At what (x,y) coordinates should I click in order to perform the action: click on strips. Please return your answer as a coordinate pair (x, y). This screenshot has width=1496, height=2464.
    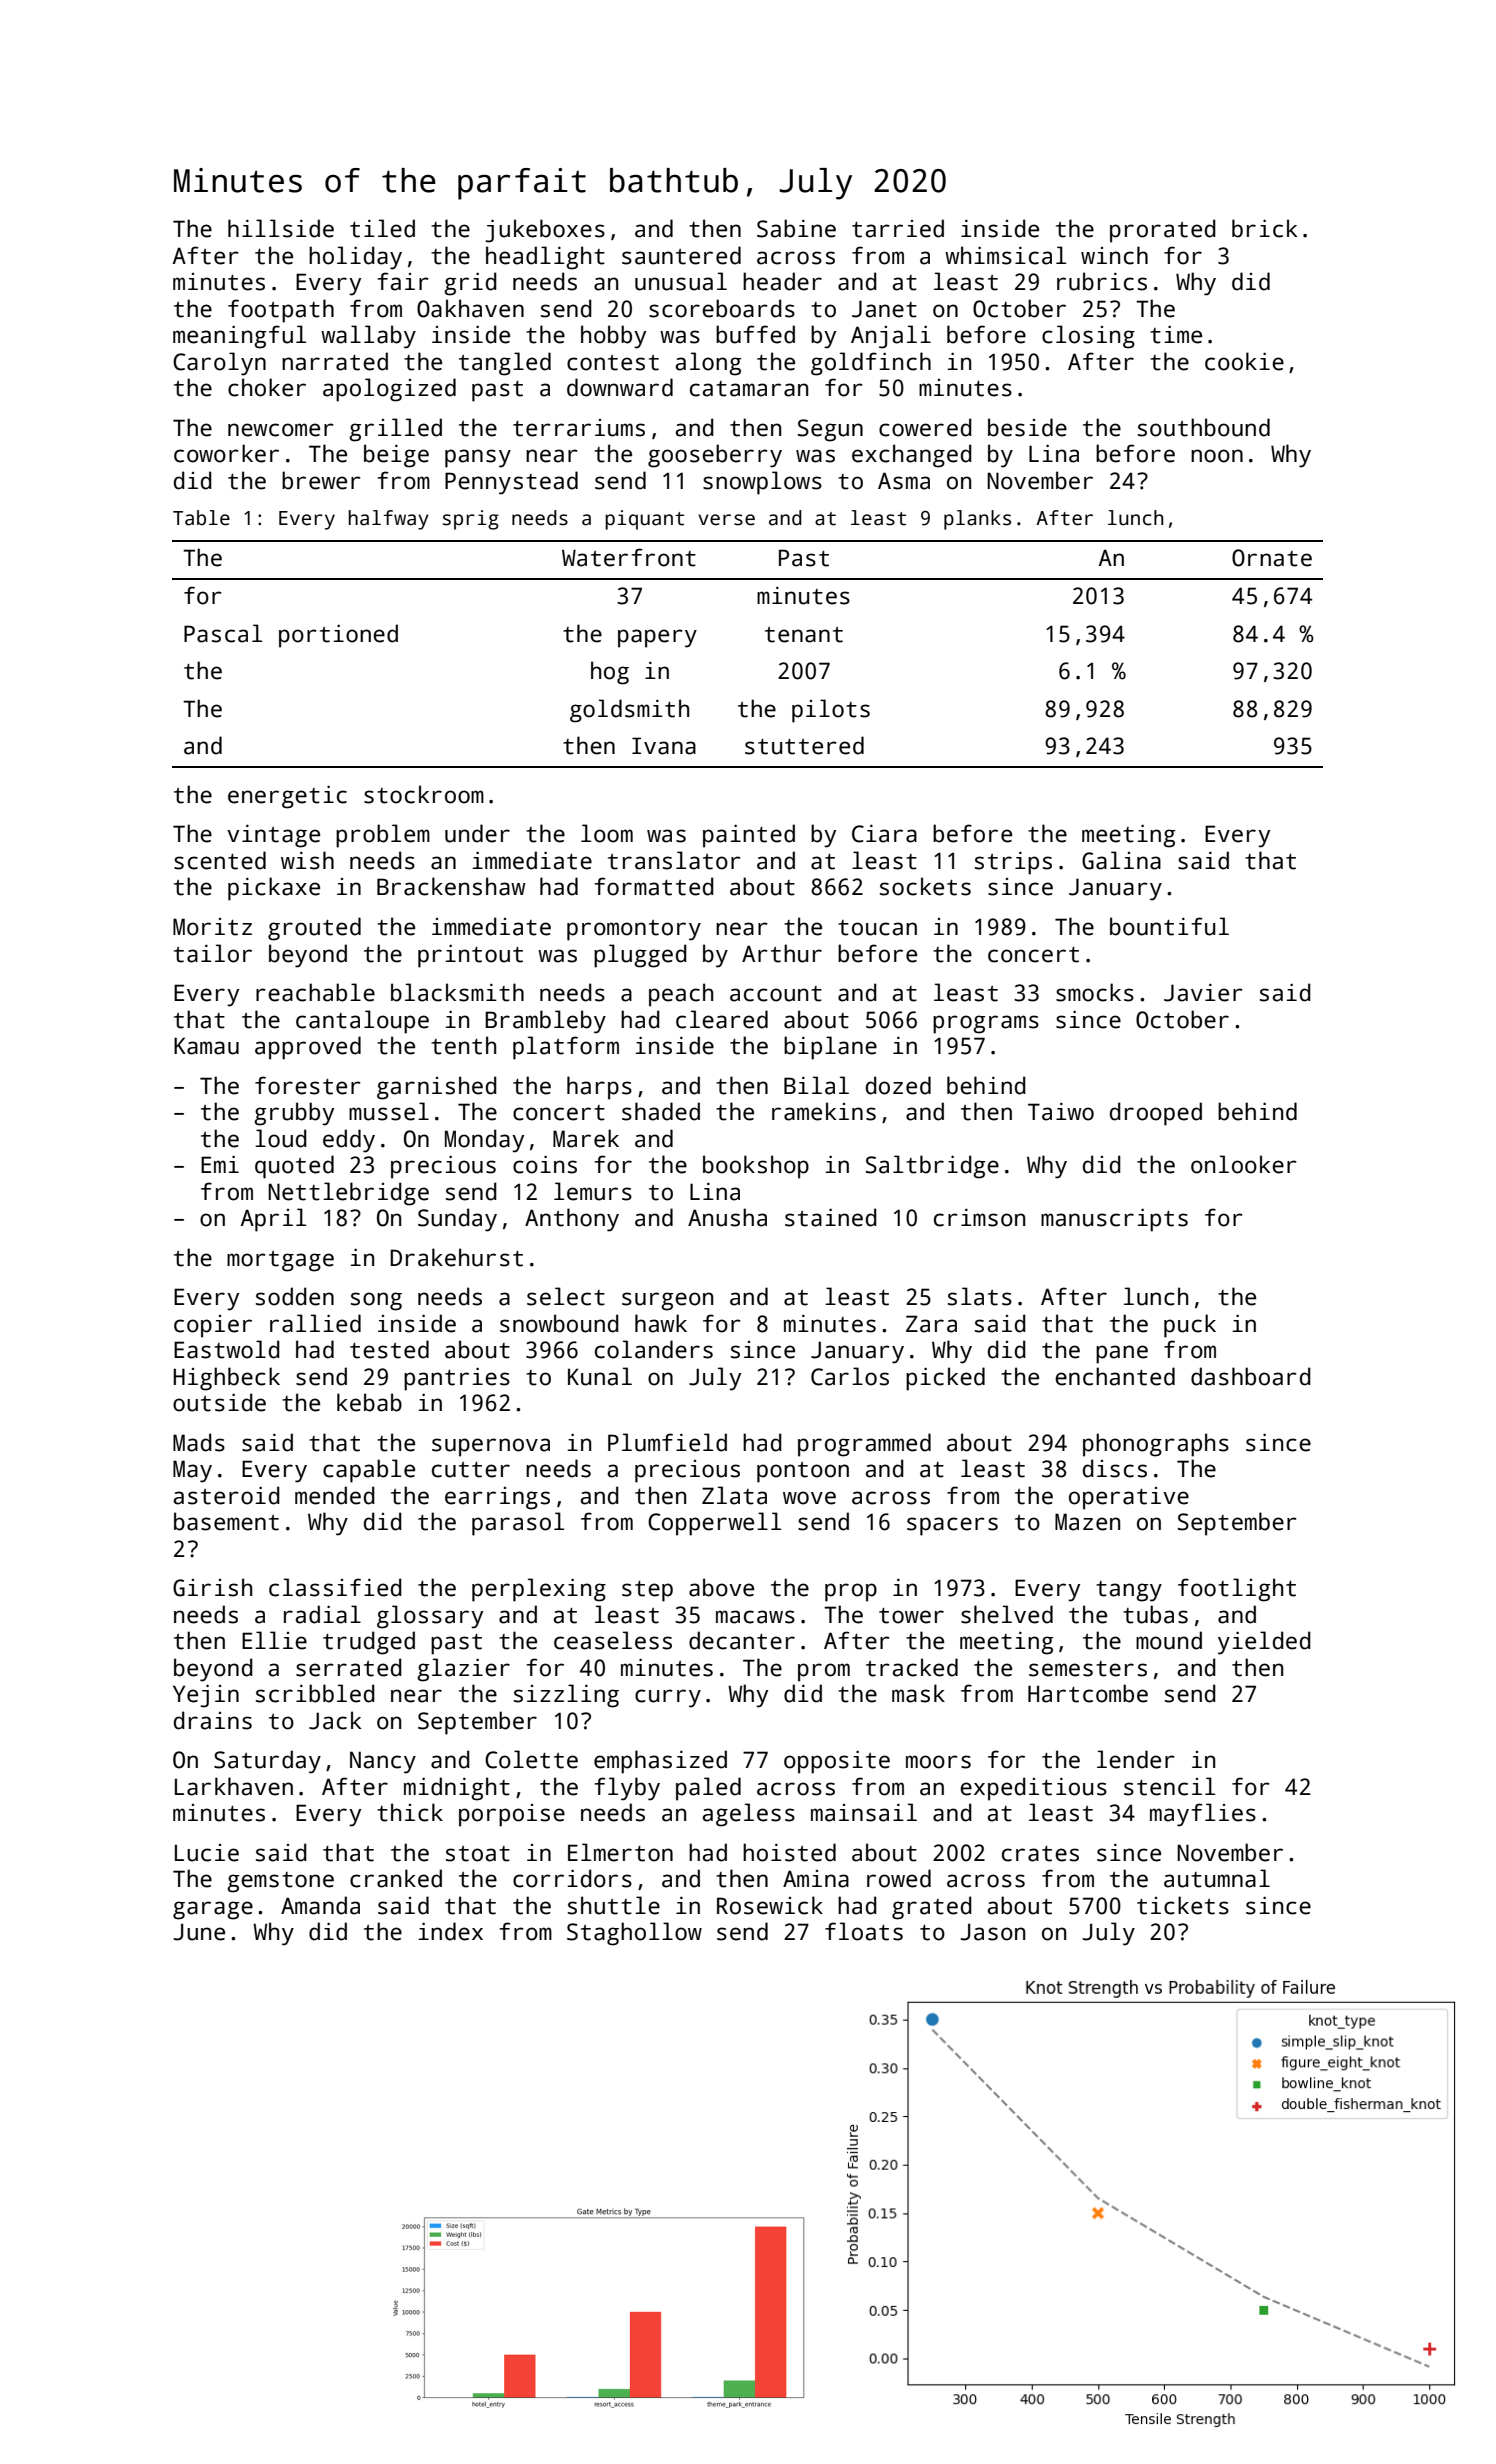
    Looking at the image, I should click on (1013, 863).
